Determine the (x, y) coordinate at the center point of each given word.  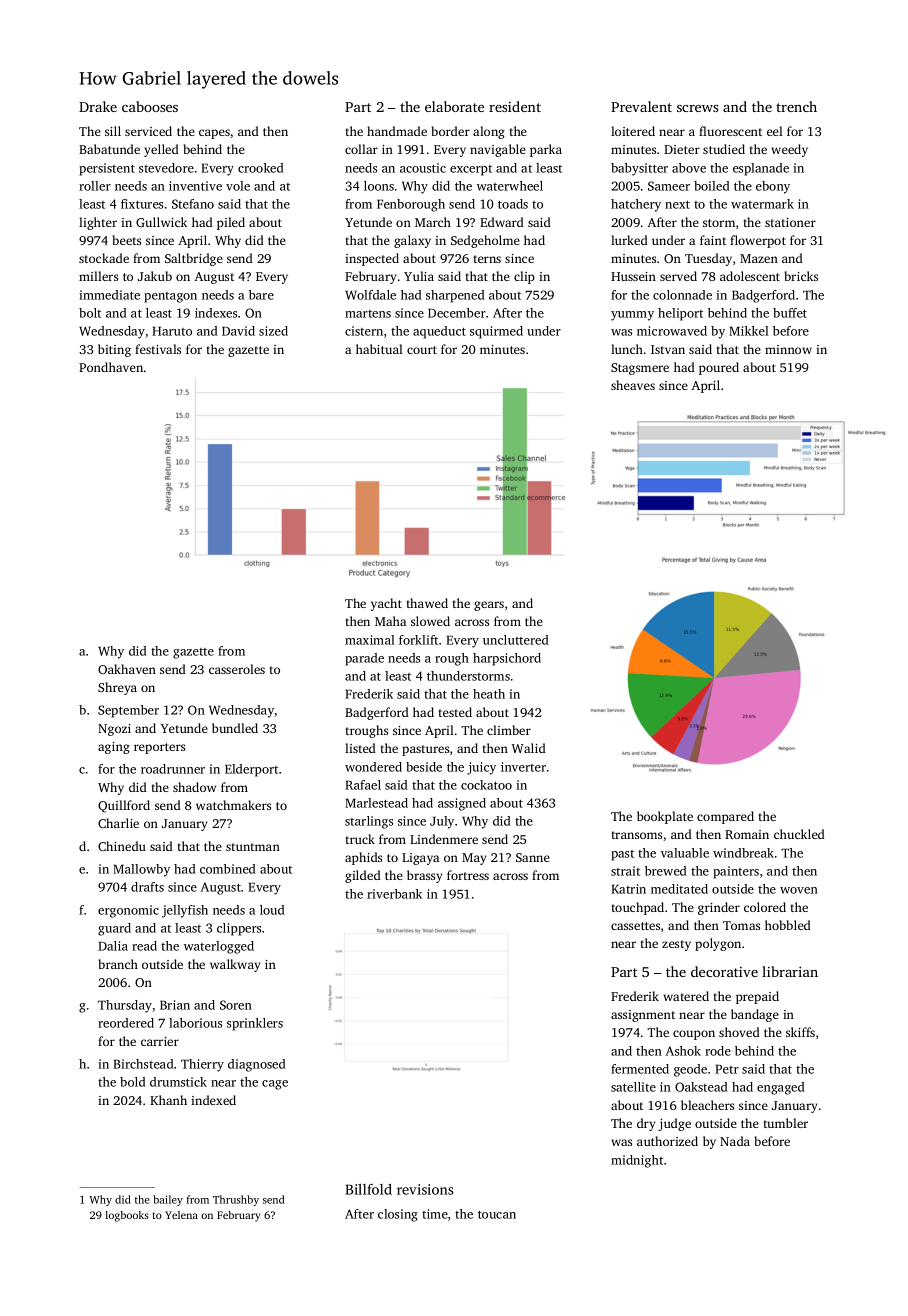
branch (118, 964)
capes (214, 134)
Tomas (741, 925)
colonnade (682, 295)
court (422, 350)
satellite (633, 1087)
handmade (397, 131)
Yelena (181, 1215)
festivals (158, 349)
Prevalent (641, 106)
